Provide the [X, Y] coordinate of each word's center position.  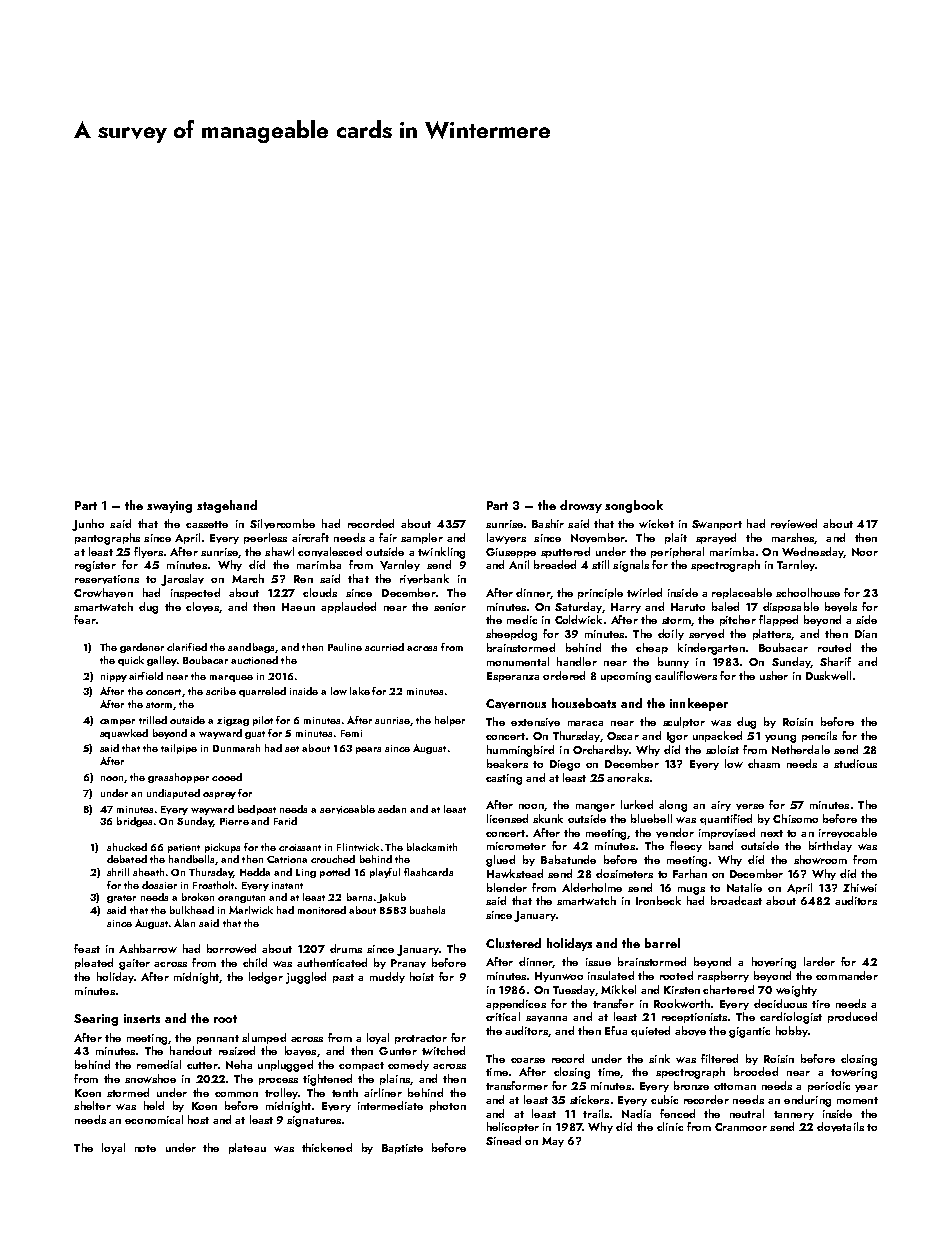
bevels [841, 607]
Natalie [744, 887]
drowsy [581, 506]
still [600, 564]
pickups [222, 848]
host [198, 1119]
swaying [169, 507]
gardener [142, 648]
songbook [634, 506]
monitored [322, 910]
